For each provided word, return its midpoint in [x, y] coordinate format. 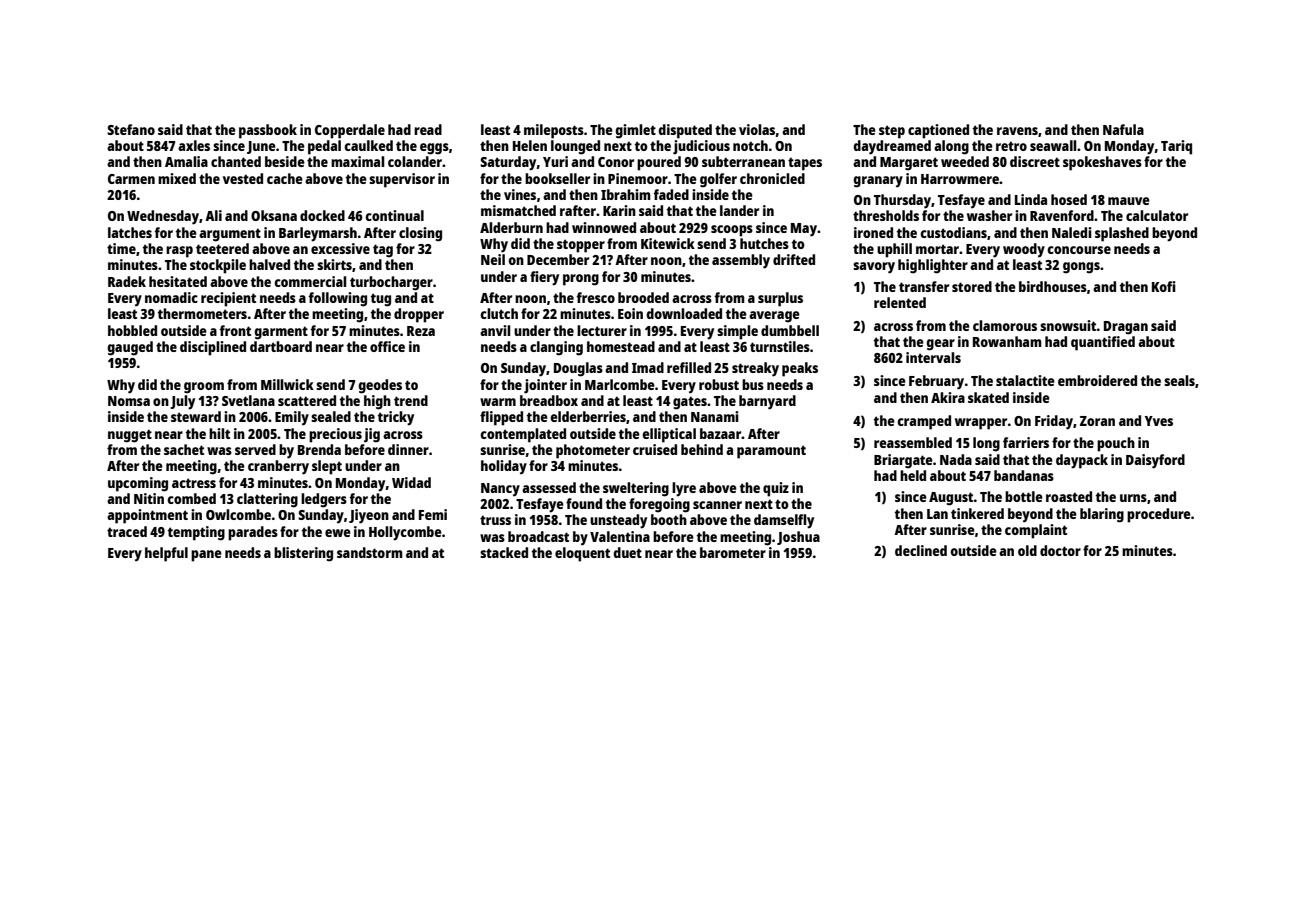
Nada [956, 459]
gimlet [635, 131]
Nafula [1123, 129]
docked [322, 215]
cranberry [278, 467]
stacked [504, 552]
